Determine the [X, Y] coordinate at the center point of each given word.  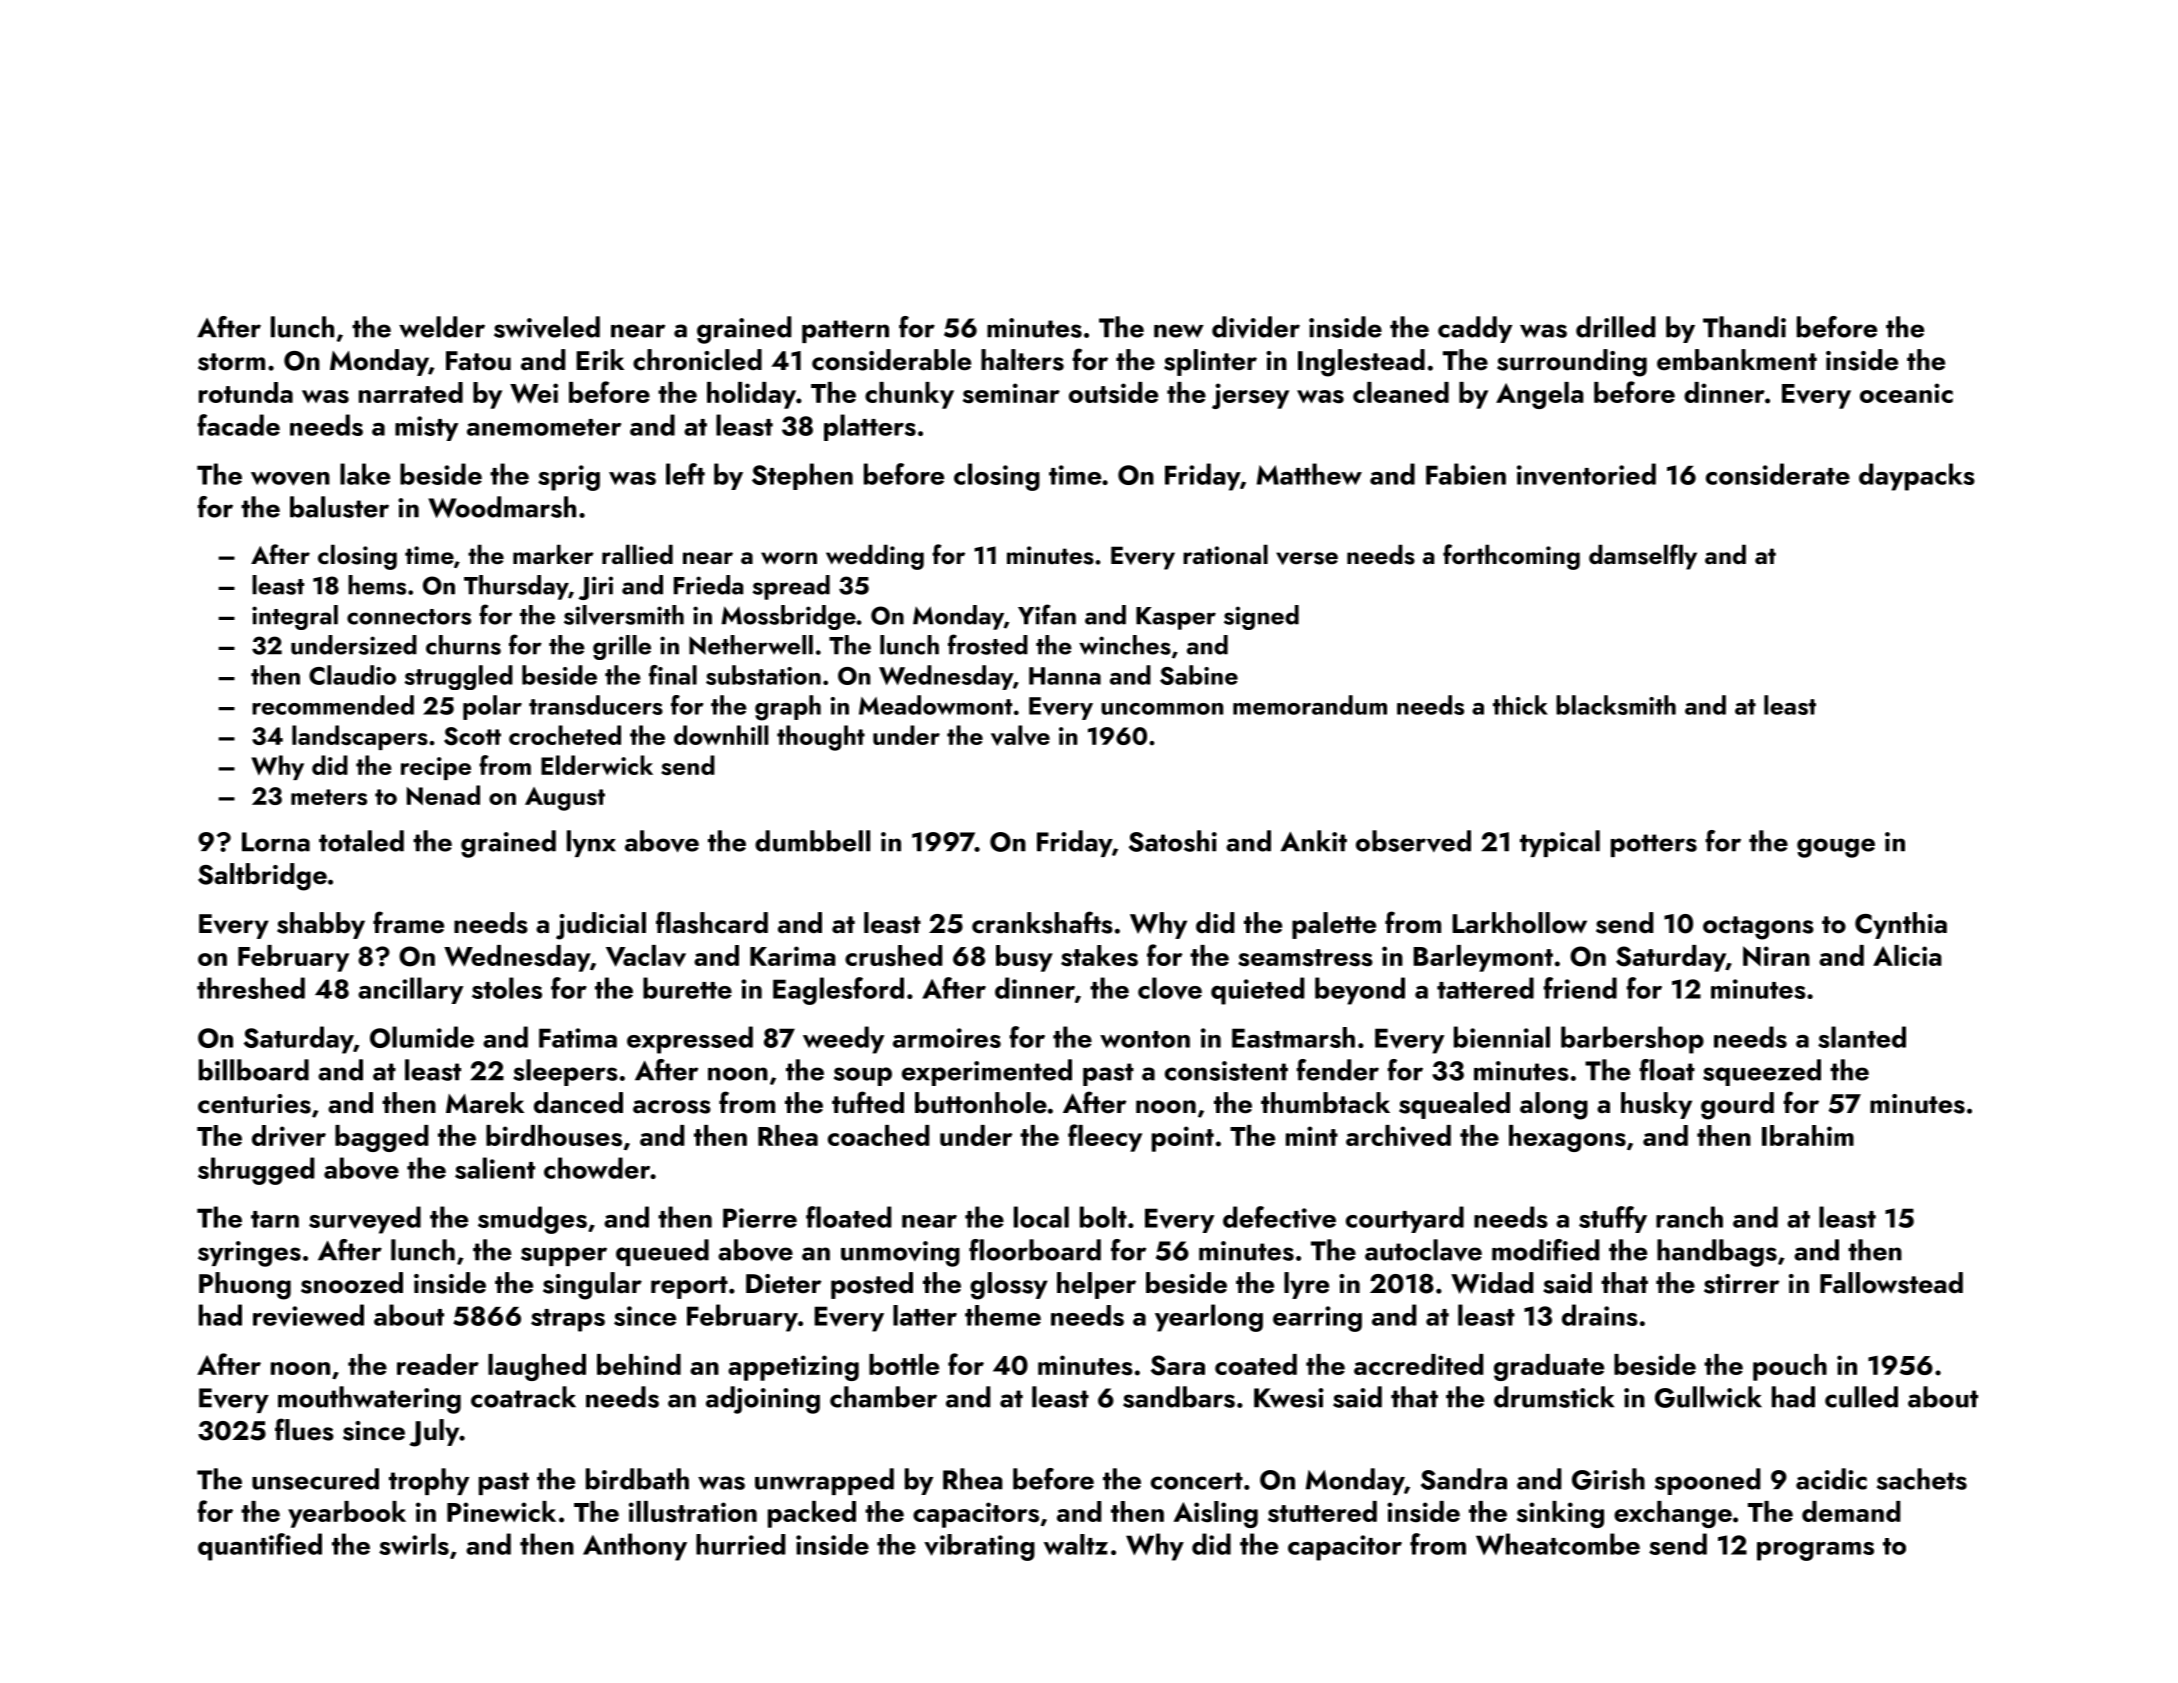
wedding [875, 557]
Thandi [1744, 327]
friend [1580, 988]
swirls [414, 1544]
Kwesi [1289, 1398]
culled [1861, 1397]
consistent [1226, 1071]
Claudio [352, 675]
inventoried [1586, 474]
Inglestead [1361, 363]
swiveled [547, 327]
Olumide [422, 1037]
